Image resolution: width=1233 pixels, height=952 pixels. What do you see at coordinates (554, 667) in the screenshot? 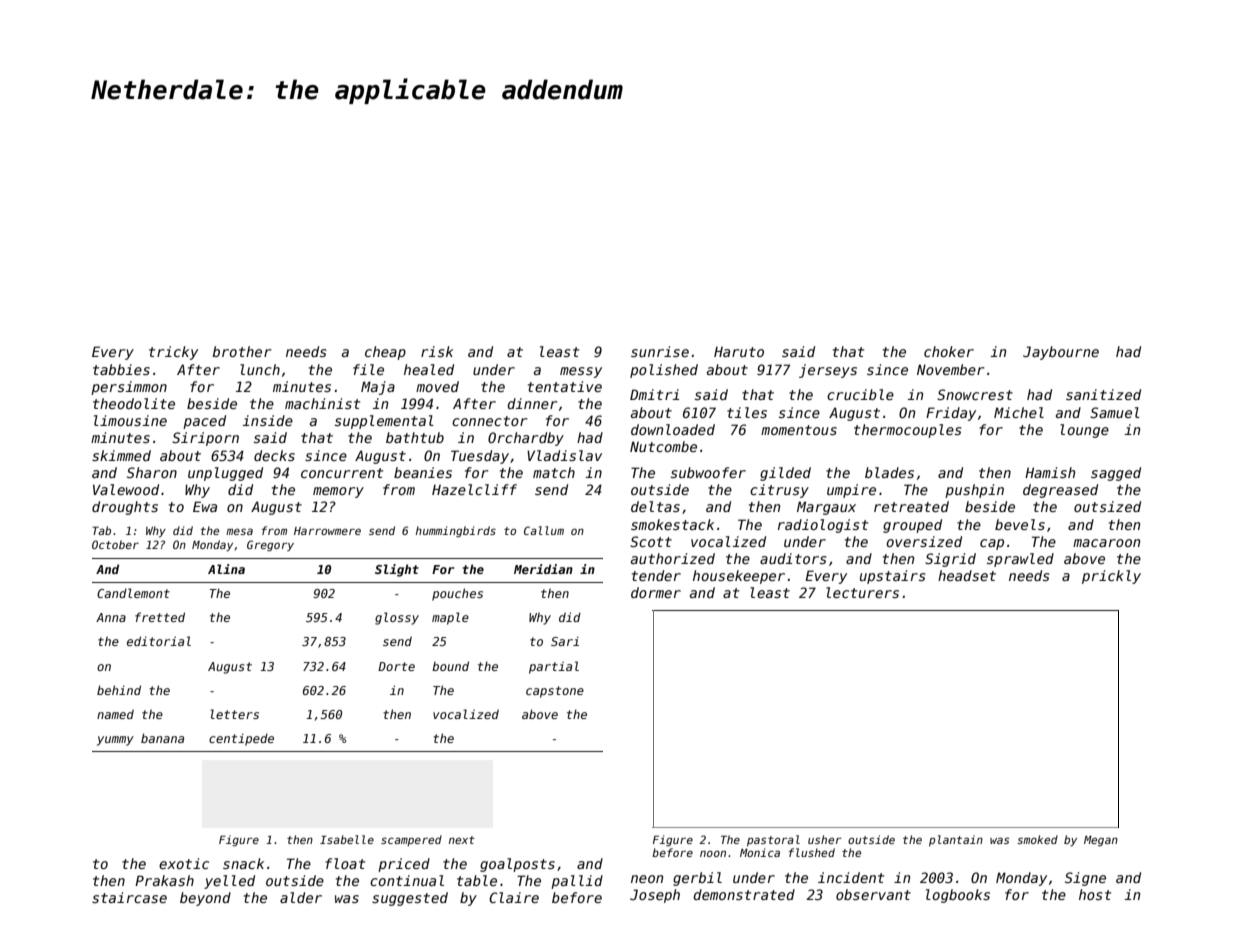
I see `partial` at bounding box center [554, 667].
